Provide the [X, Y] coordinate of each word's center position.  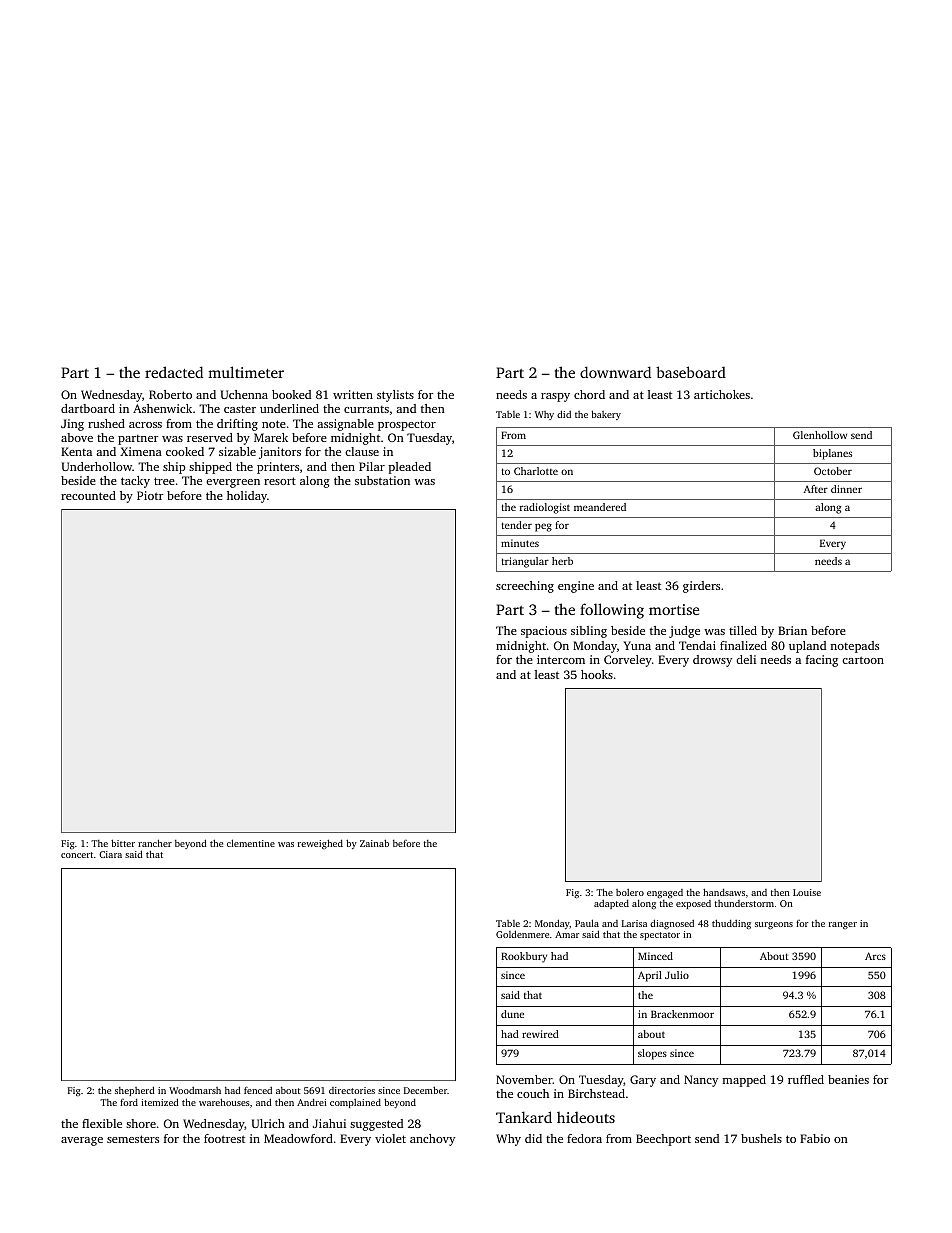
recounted [88, 495]
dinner [846, 489]
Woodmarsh [195, 1090]
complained [355, 1103]
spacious [544, 632]
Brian [792, 630]
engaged [665, 894]
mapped [744, 1081]
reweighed [320, 844]
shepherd [135, 1091]
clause [362, 451]
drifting [237, 425]
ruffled [806, 1079]
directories [352, 1090]
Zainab [374, 843]
